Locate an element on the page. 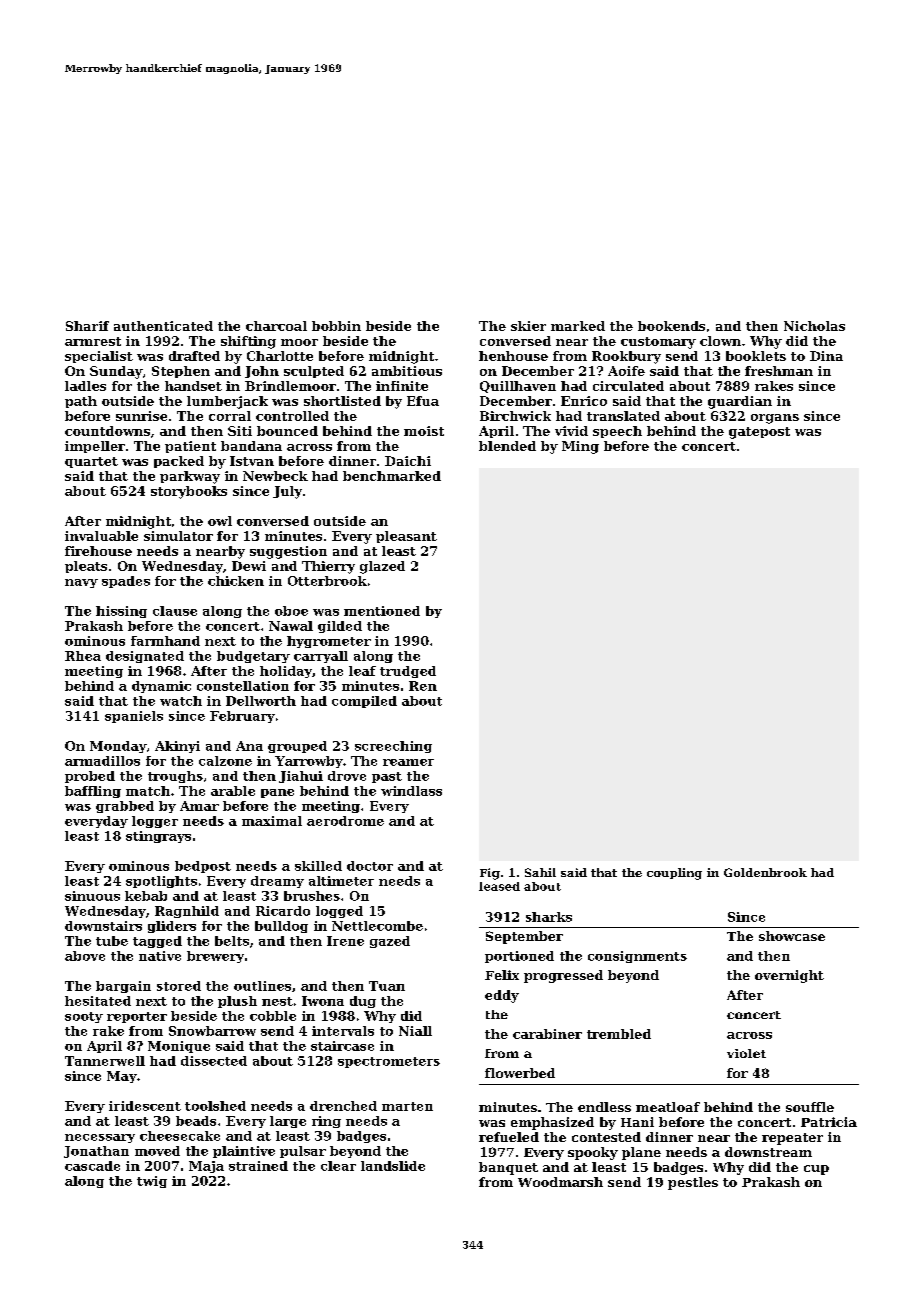  ambitious is located at coordinates (407, 371).
